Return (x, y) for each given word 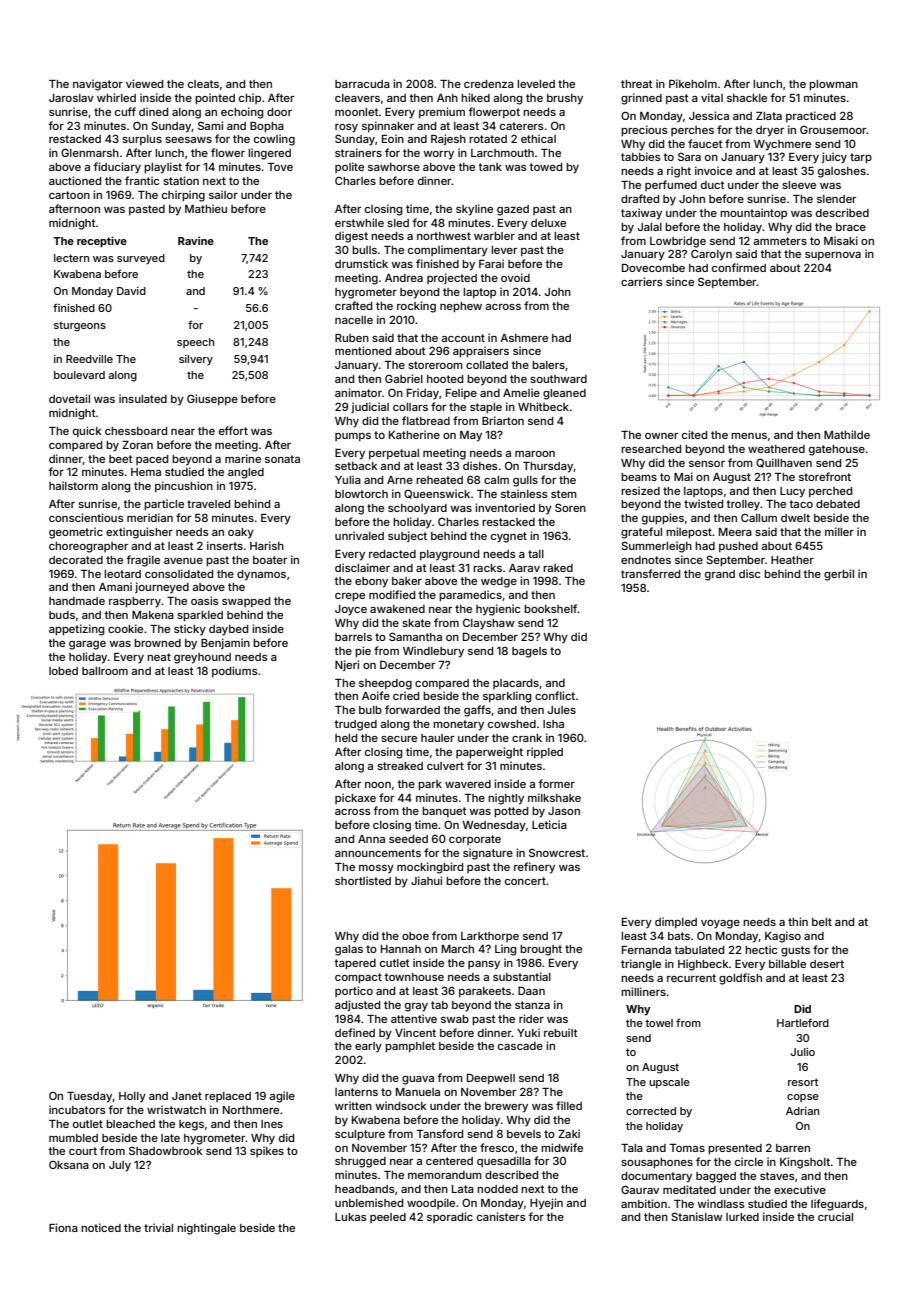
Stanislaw (697, 1216)
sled (398, 223)
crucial (835, 1216)
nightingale (206, 1229)
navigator (98, 85)
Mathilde (847, 434)
